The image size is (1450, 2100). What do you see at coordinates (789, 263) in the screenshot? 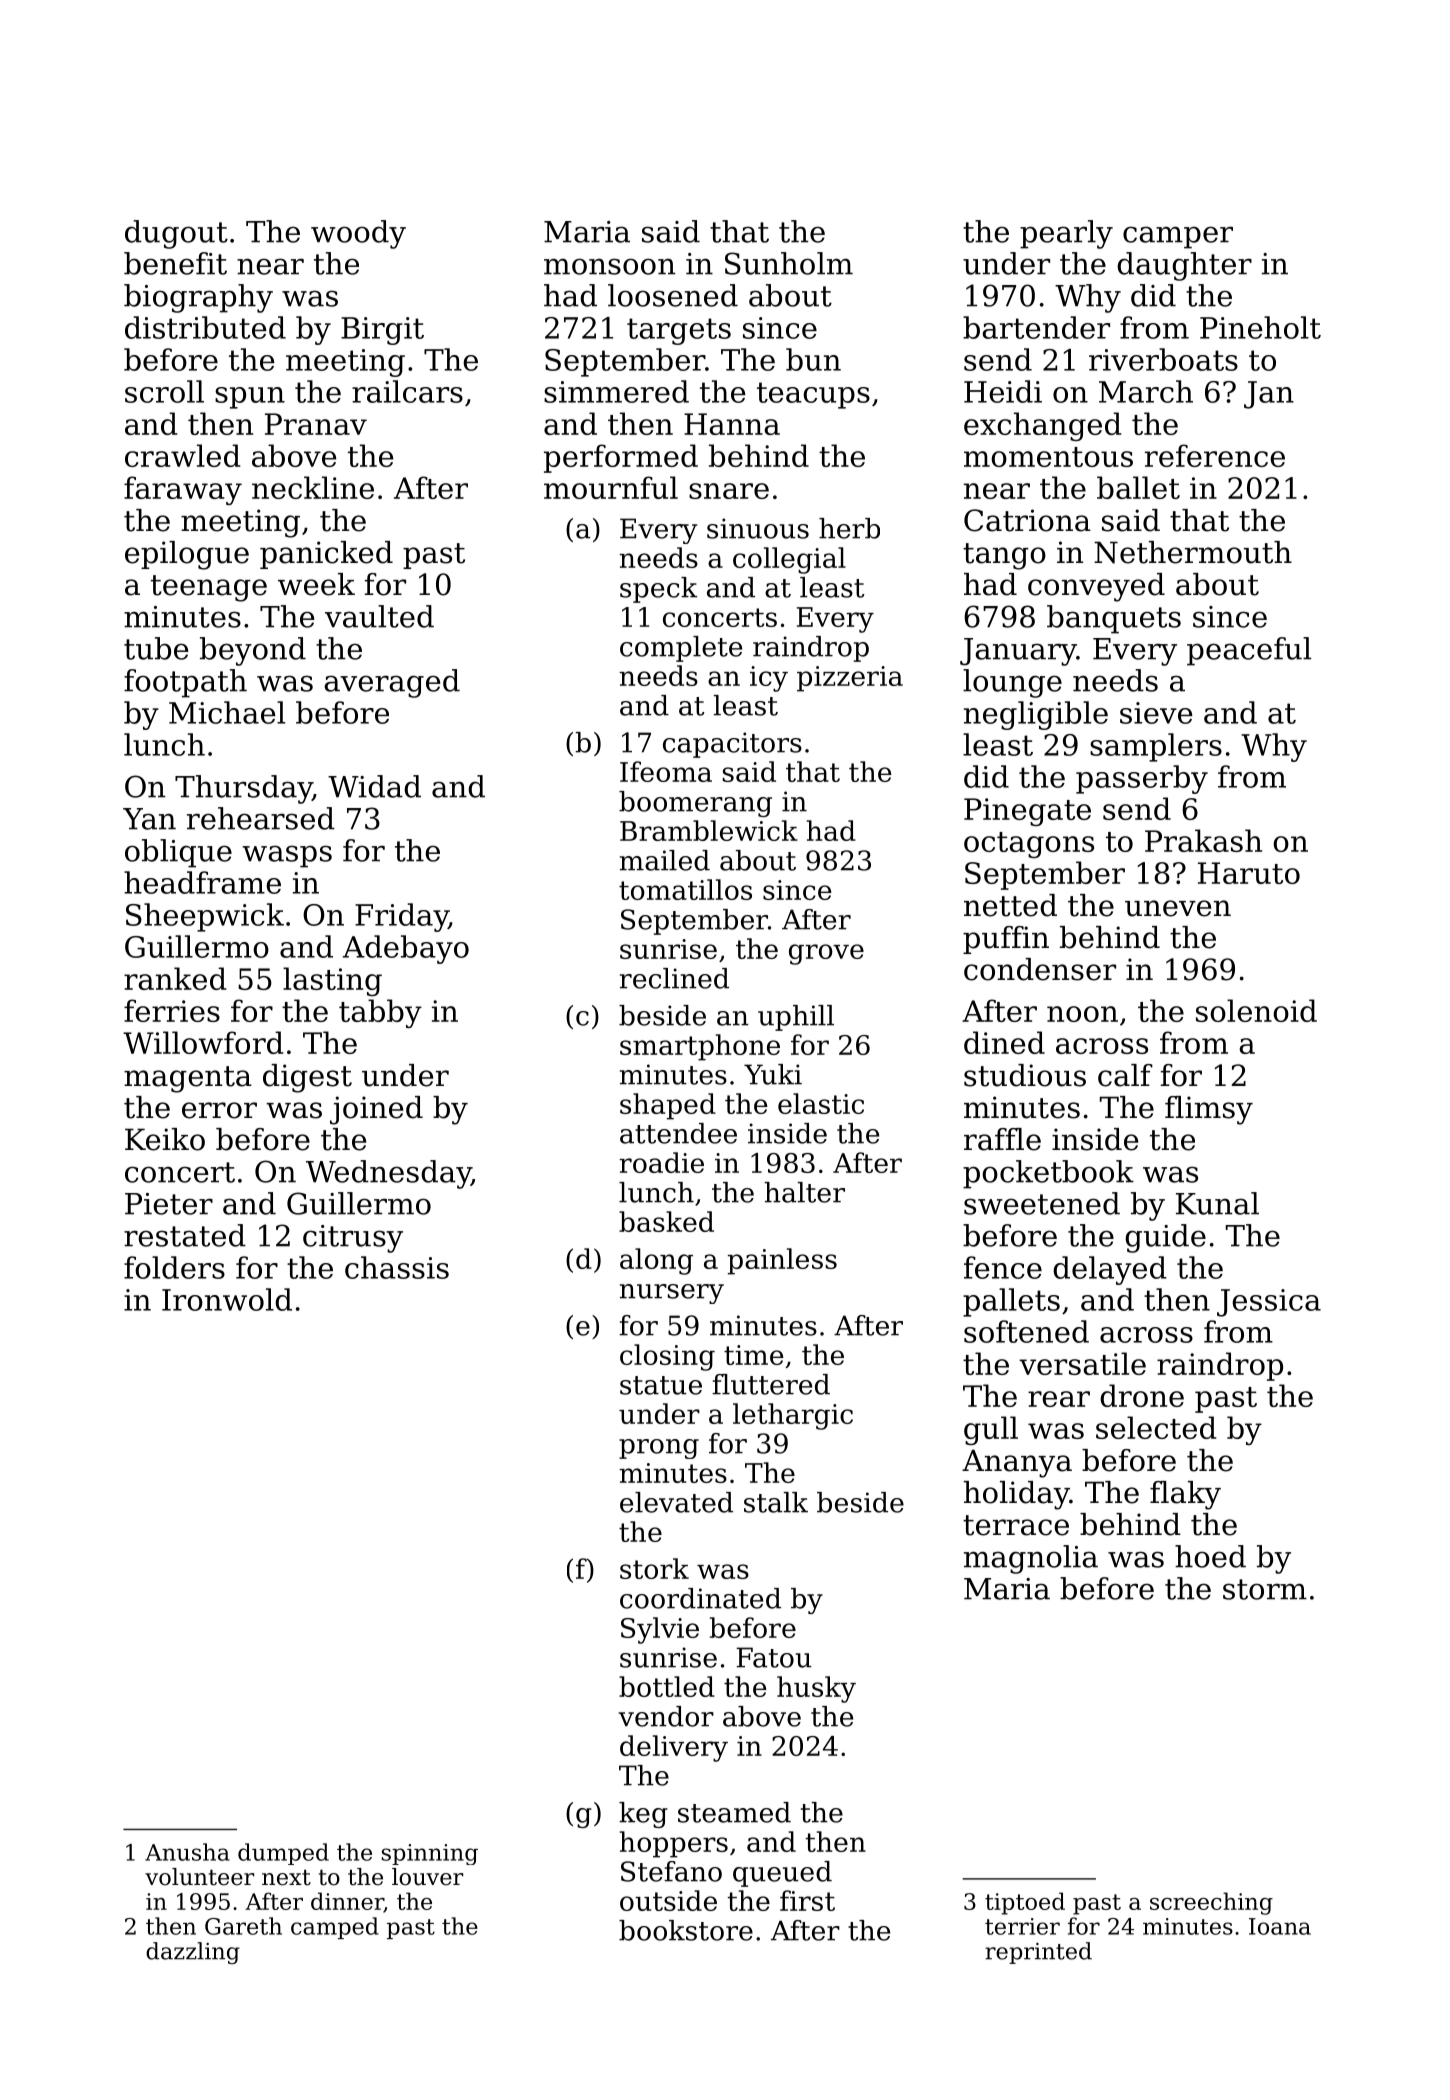
I see `Sunholm` at bounding box center [789, 263].
